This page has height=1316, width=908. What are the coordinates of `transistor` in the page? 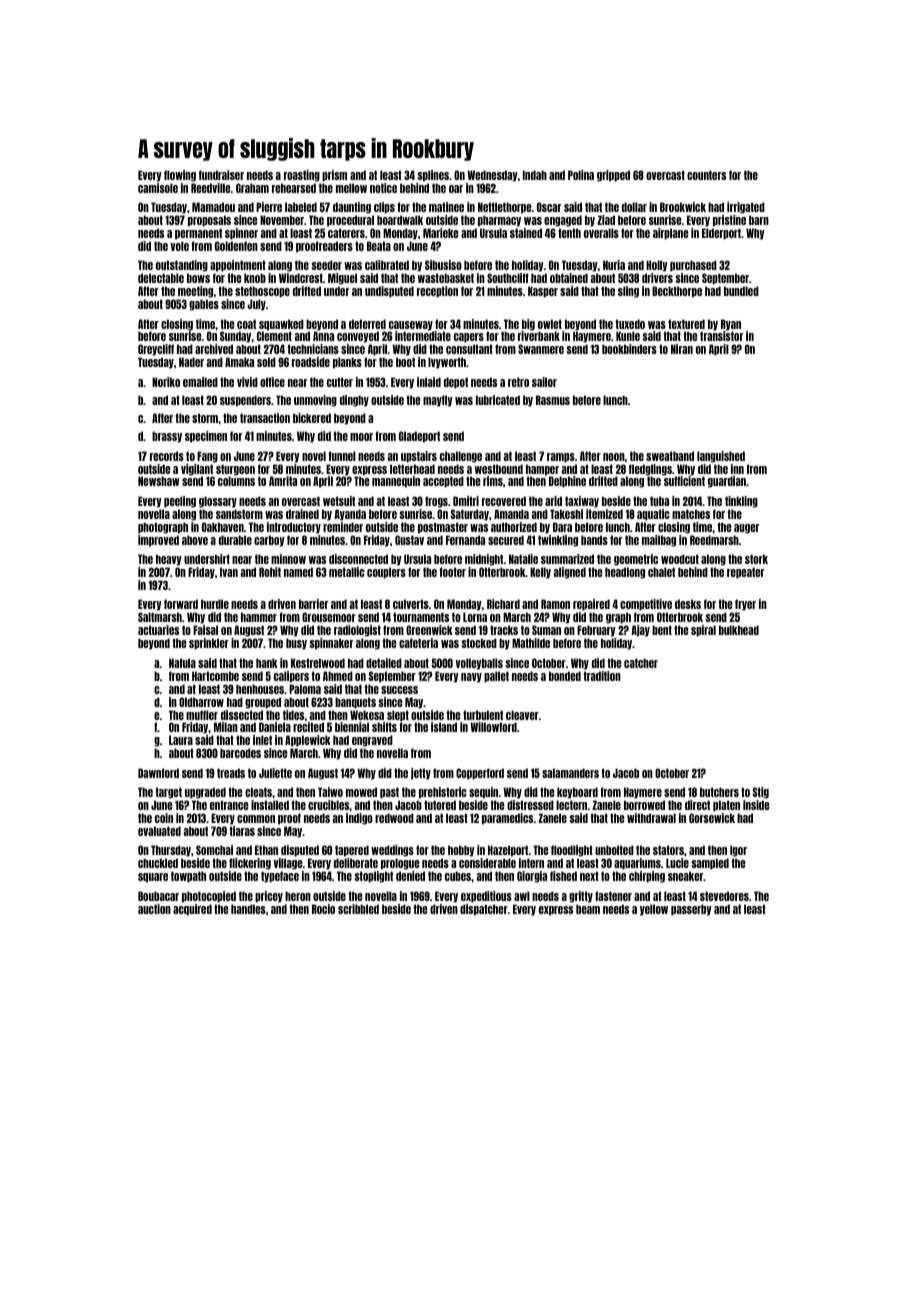 It's located at (721, 336).
